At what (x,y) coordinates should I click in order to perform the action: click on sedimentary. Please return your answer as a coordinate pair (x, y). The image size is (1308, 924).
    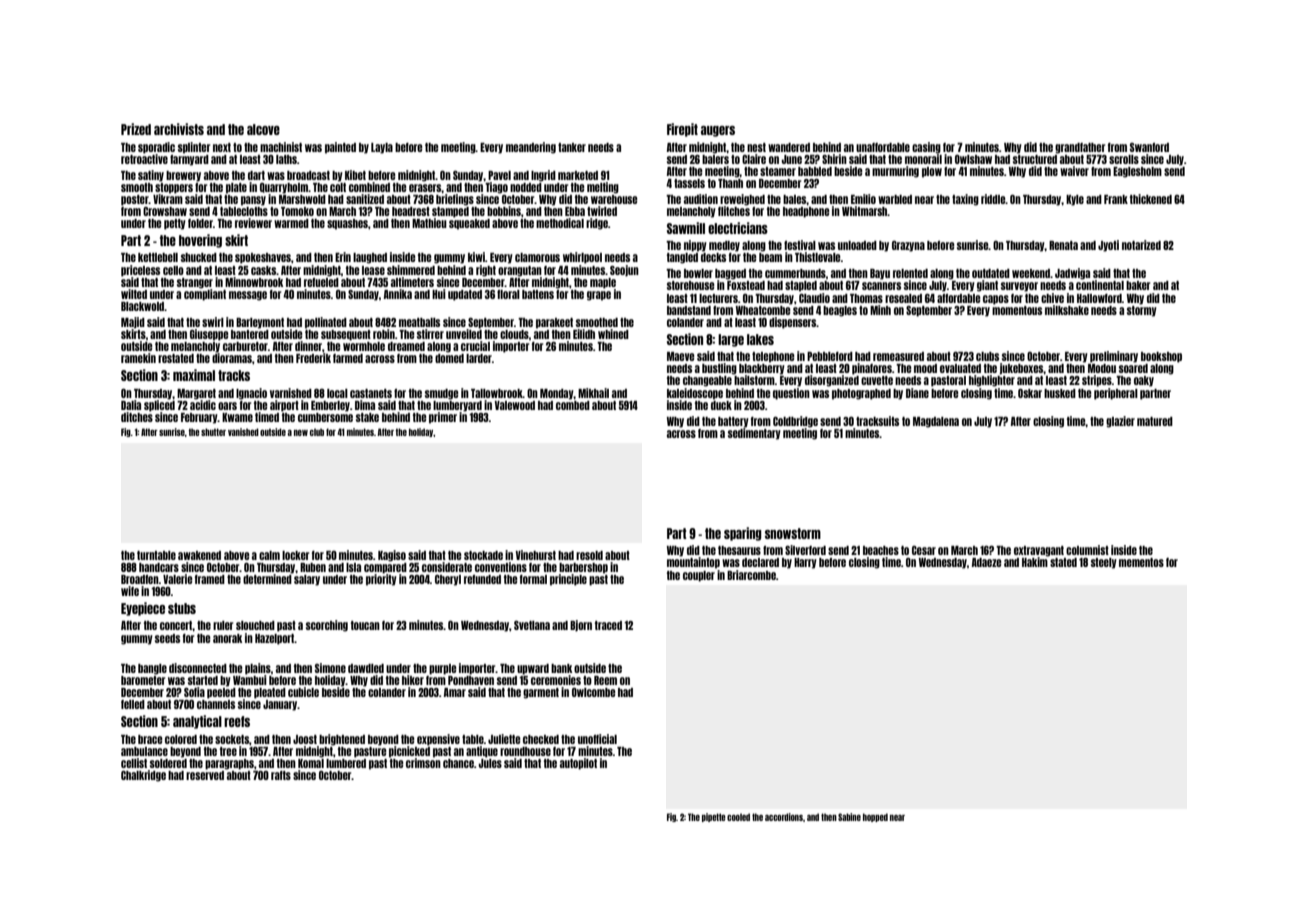
    Looking at the image, I should click on (754, 433).
